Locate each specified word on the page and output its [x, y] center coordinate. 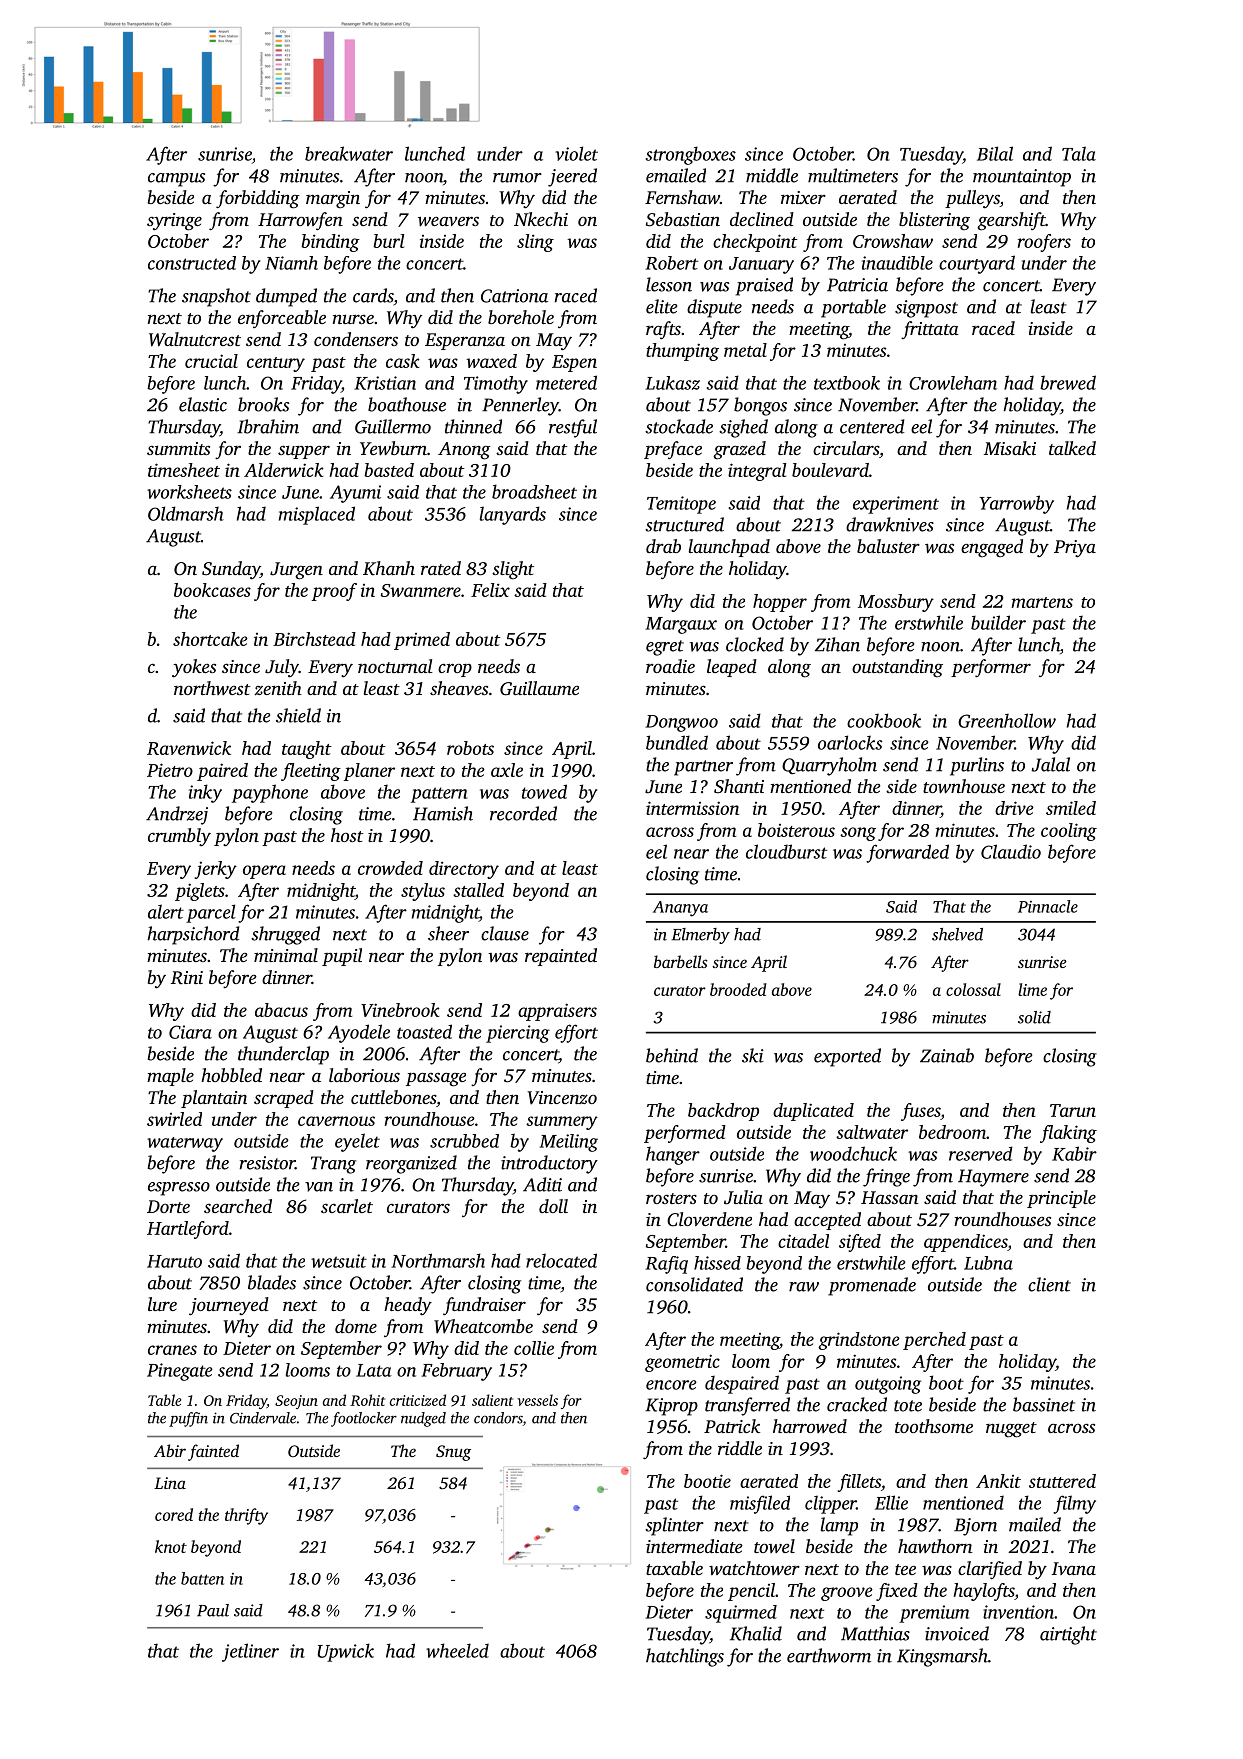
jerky [216, 870]
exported [847, 1057]
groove [847, 1594]
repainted [561, 957]
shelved [957, 934]
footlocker [364, 1419]
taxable [674, 1568]
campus [176, 180]
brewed [1068, 382]
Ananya [680, 909]
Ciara [190, 1032]
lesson [669, 284]
